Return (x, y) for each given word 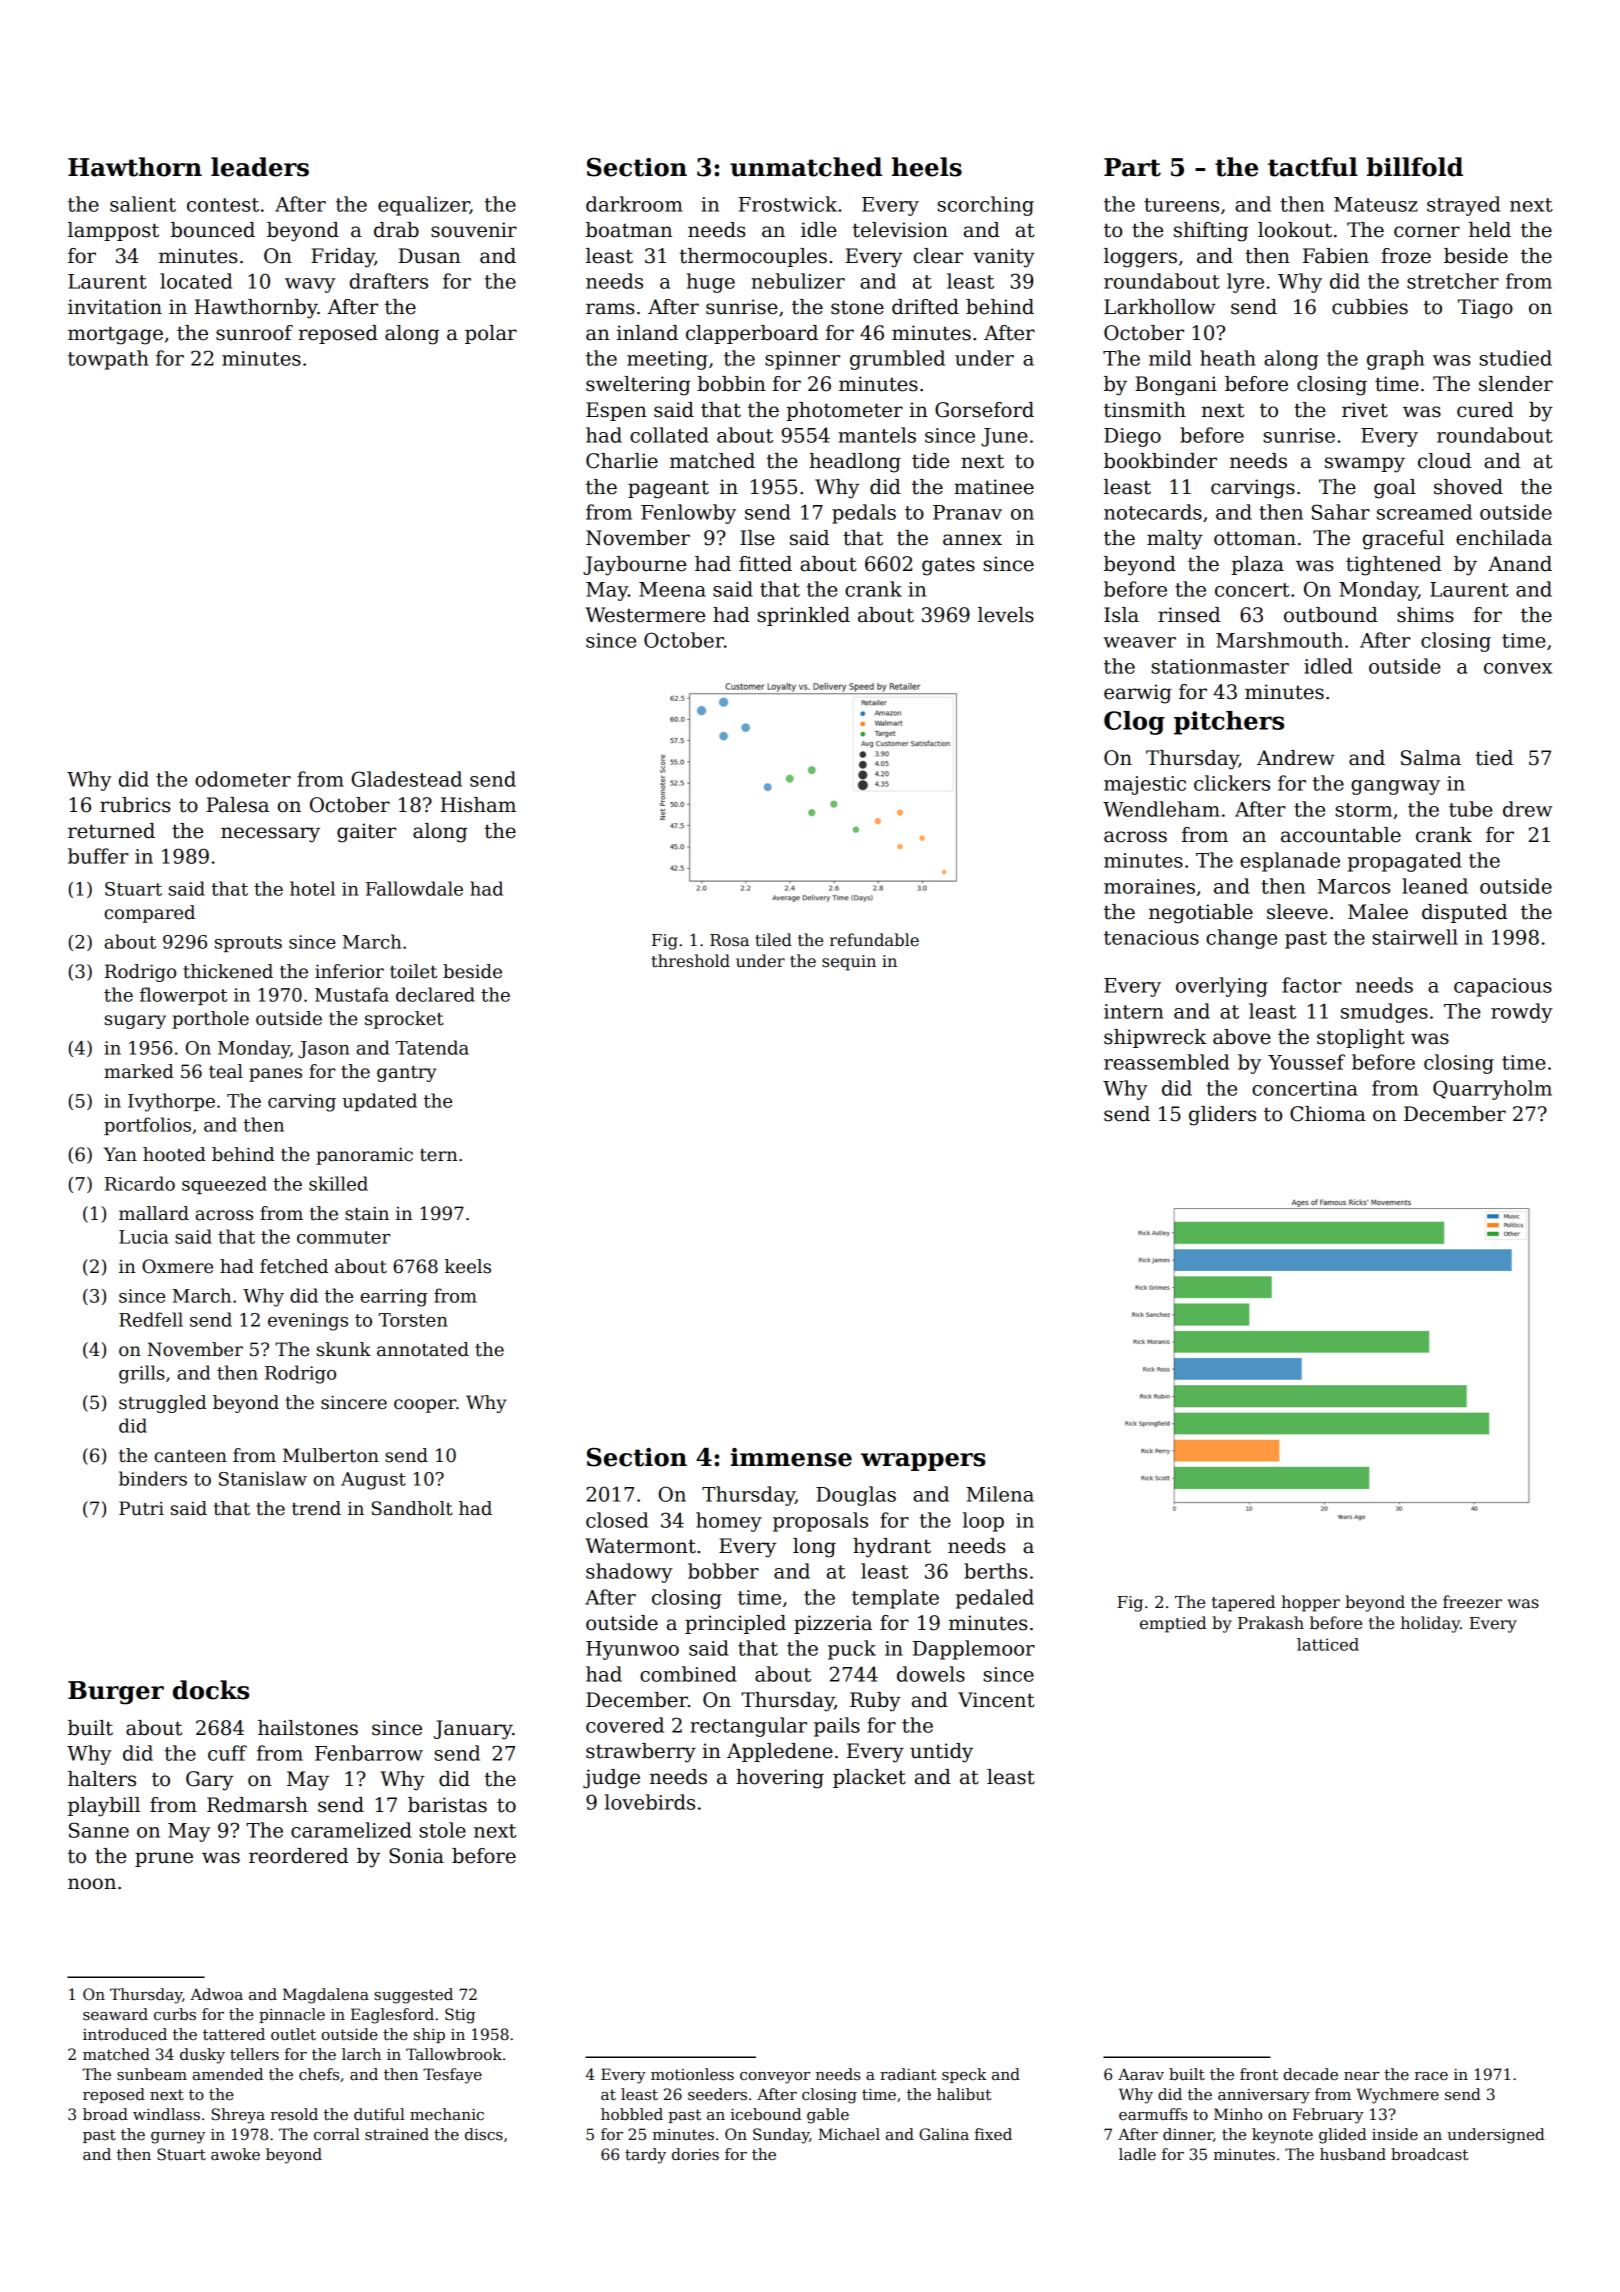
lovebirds (650, 1802)
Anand (1520, 564)
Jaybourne (634, 566)
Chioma (1328, 1114)
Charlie (622, 461)
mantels (877, 435)
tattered (234, 2034)
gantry (407, 1074)
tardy (645, 2156)
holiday (1430, 1624)
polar (491, 334)
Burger (116, 1693)
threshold (691, 961)
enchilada (1504, 538)
